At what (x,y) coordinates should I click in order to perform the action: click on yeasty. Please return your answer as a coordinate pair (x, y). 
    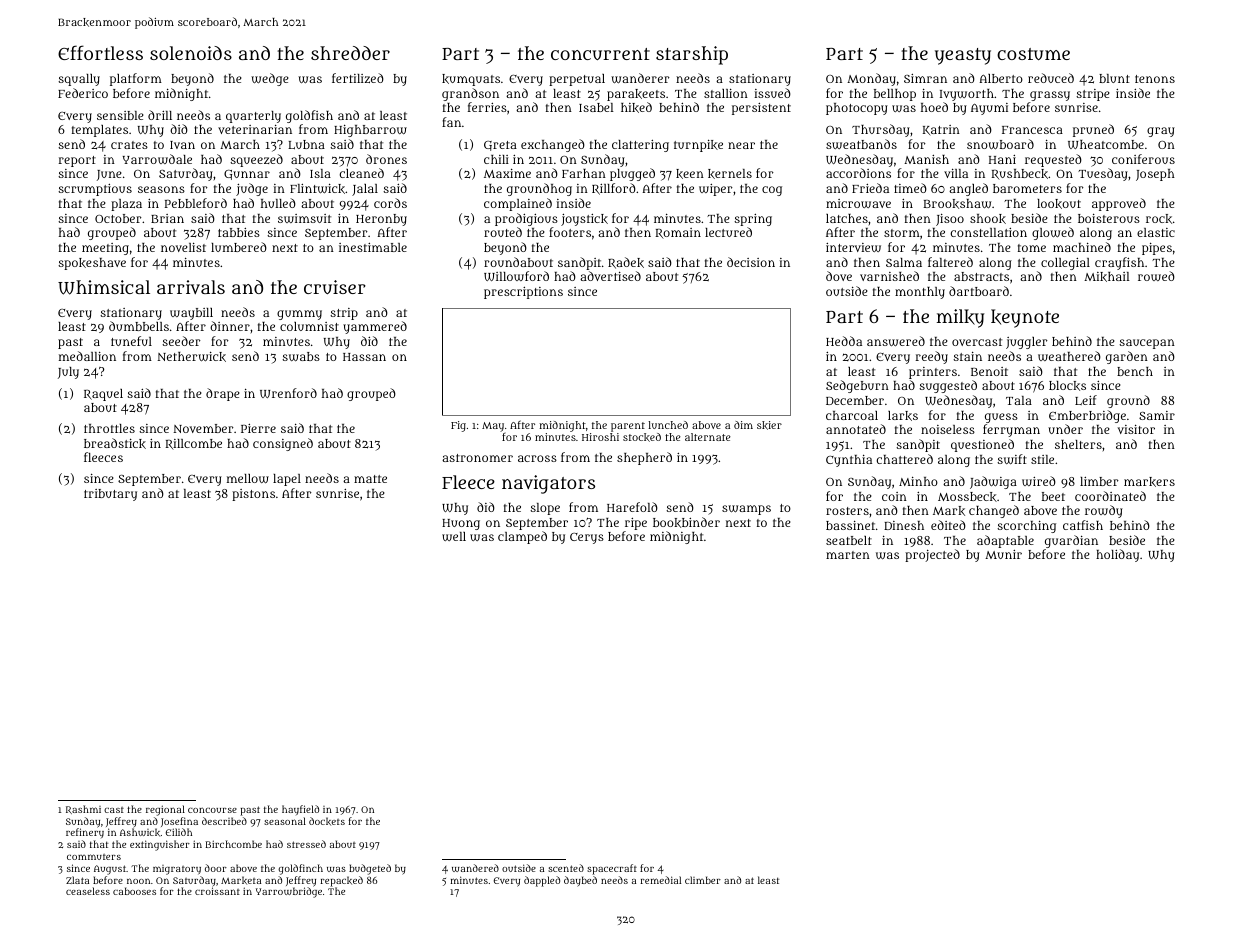
    Looking at the image, I should click on (963, 56).
